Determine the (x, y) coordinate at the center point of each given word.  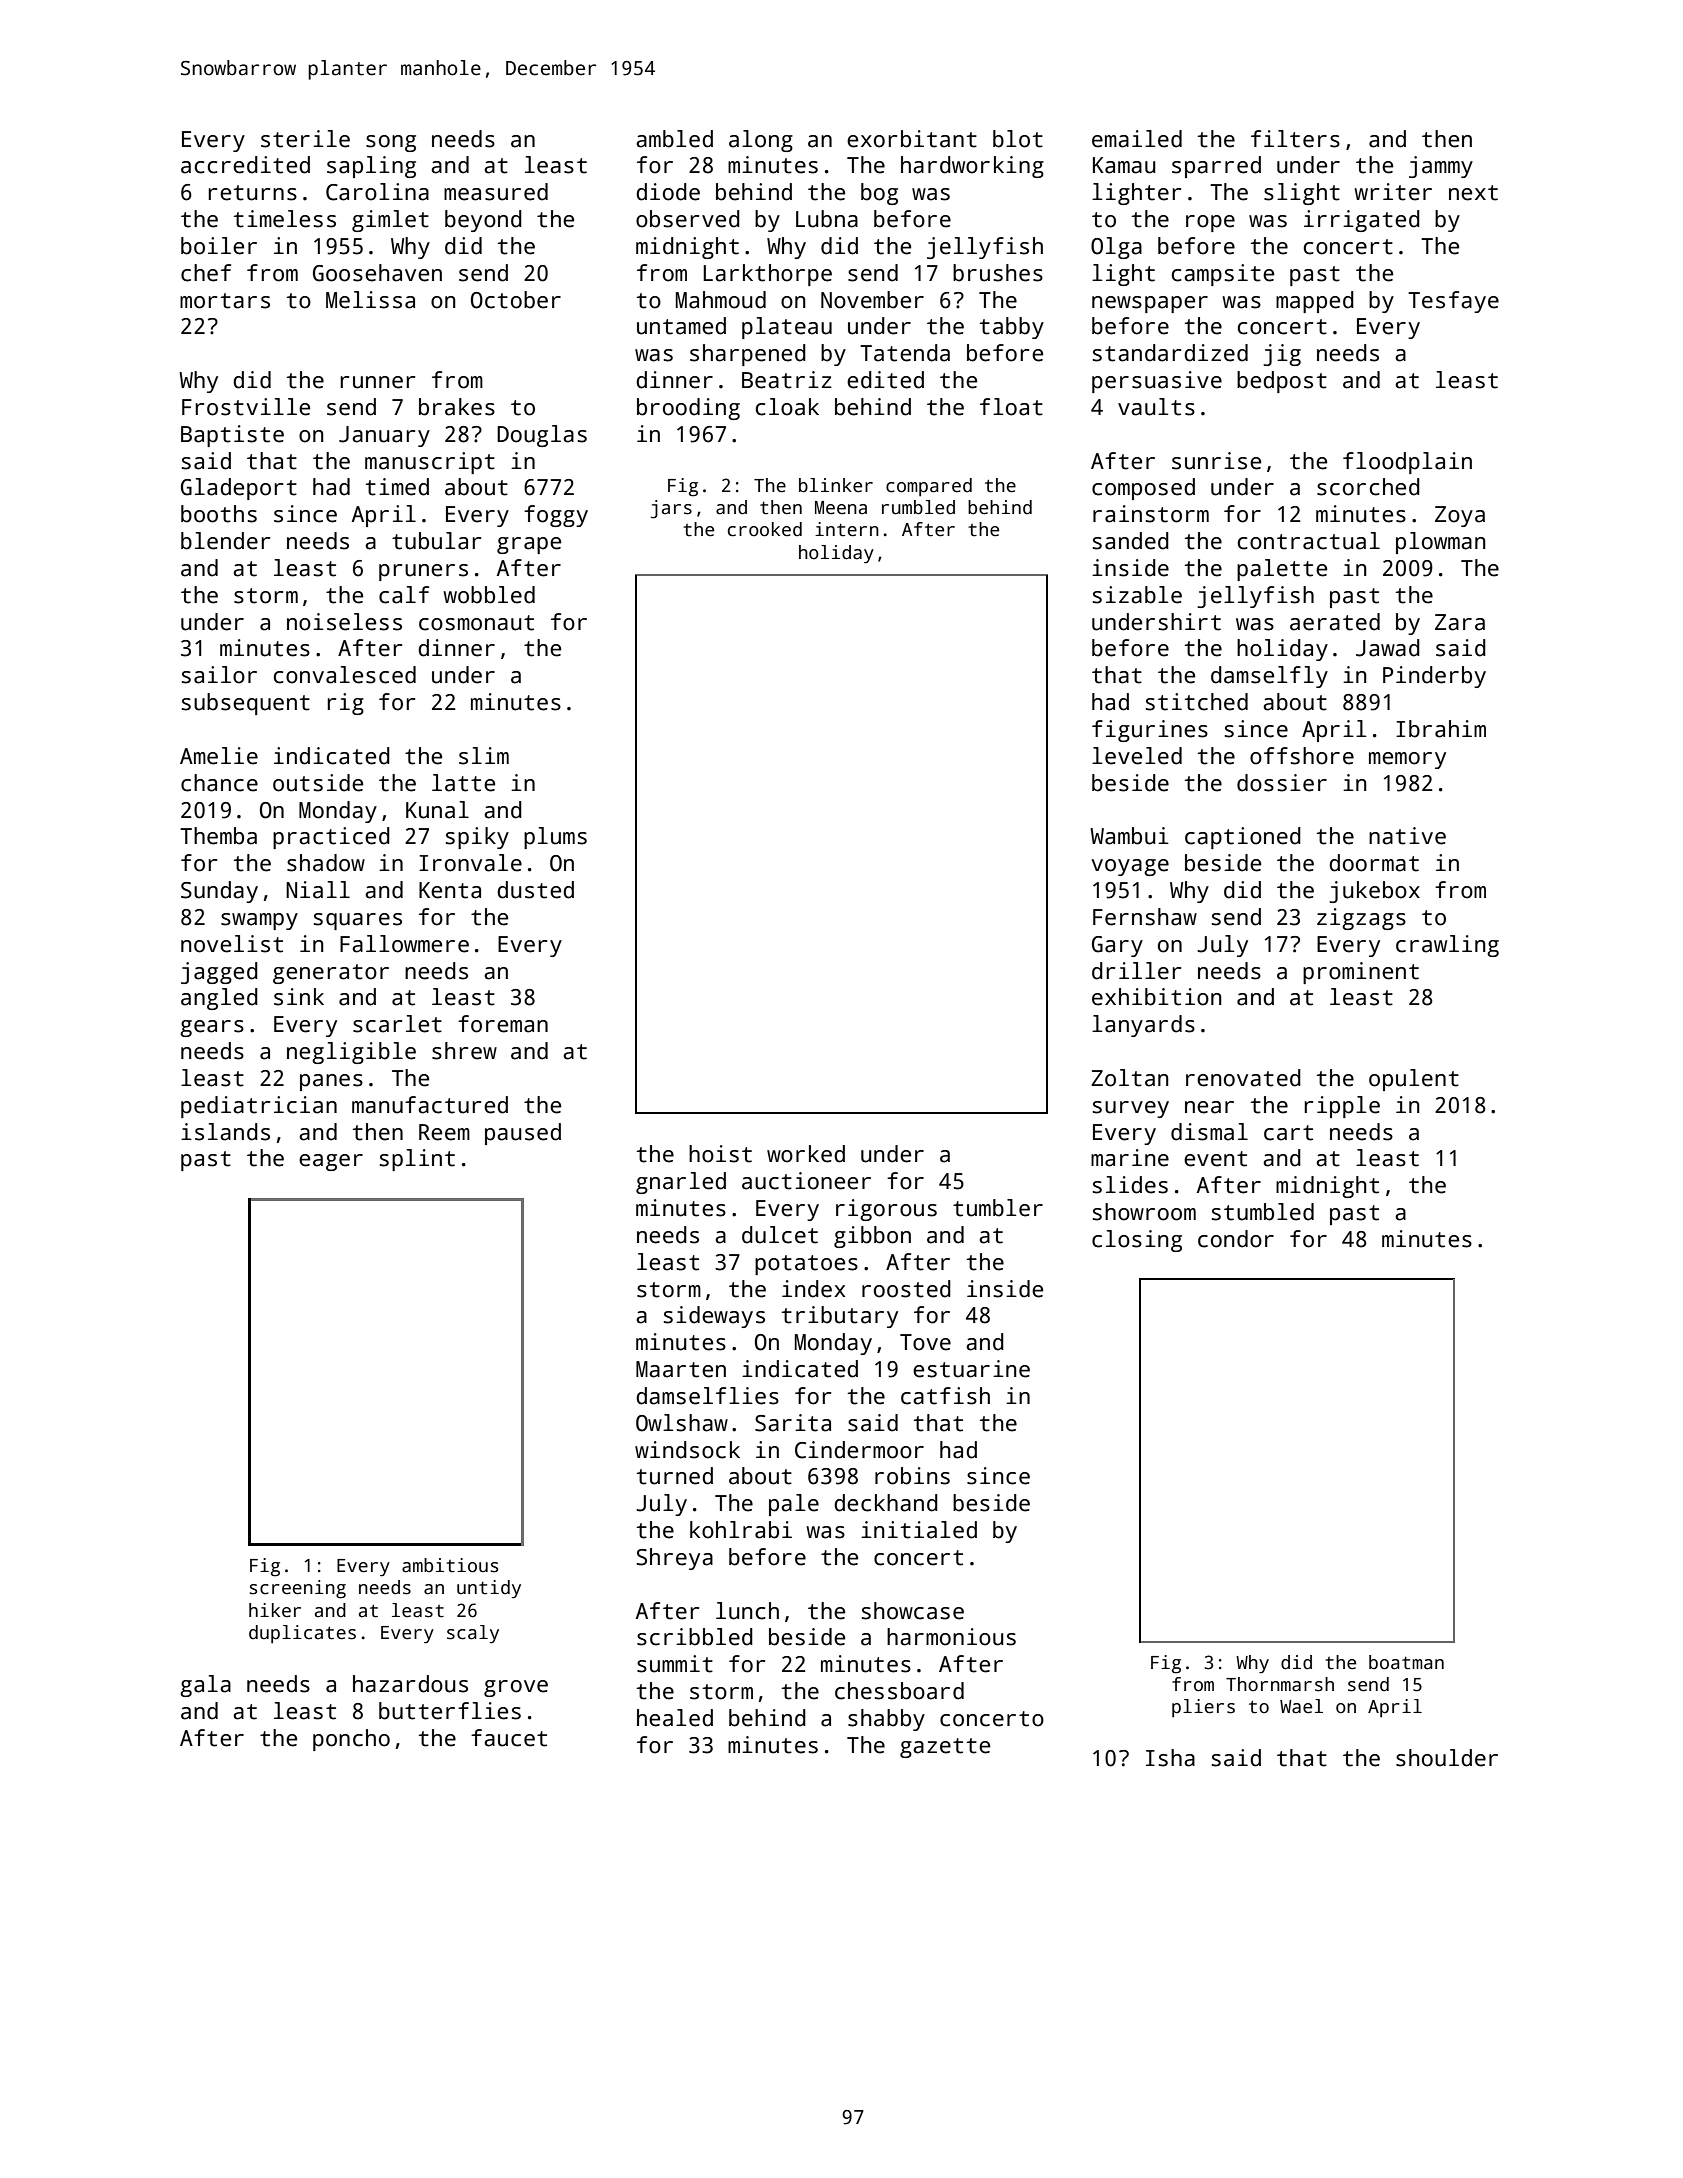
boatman (1406, 1662)
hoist (720, 1154)
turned (675, 1476)
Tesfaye (1453, 302)
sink (299, 997)
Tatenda (905, 353)
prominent (1361, 973)
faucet (509, 1738)
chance (219, 783)
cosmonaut (476, 623)
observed (688, 219)
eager (331, 1162)
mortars (225, 301)
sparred (1216, 167)
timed (397, 487)
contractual (1309, 541)
